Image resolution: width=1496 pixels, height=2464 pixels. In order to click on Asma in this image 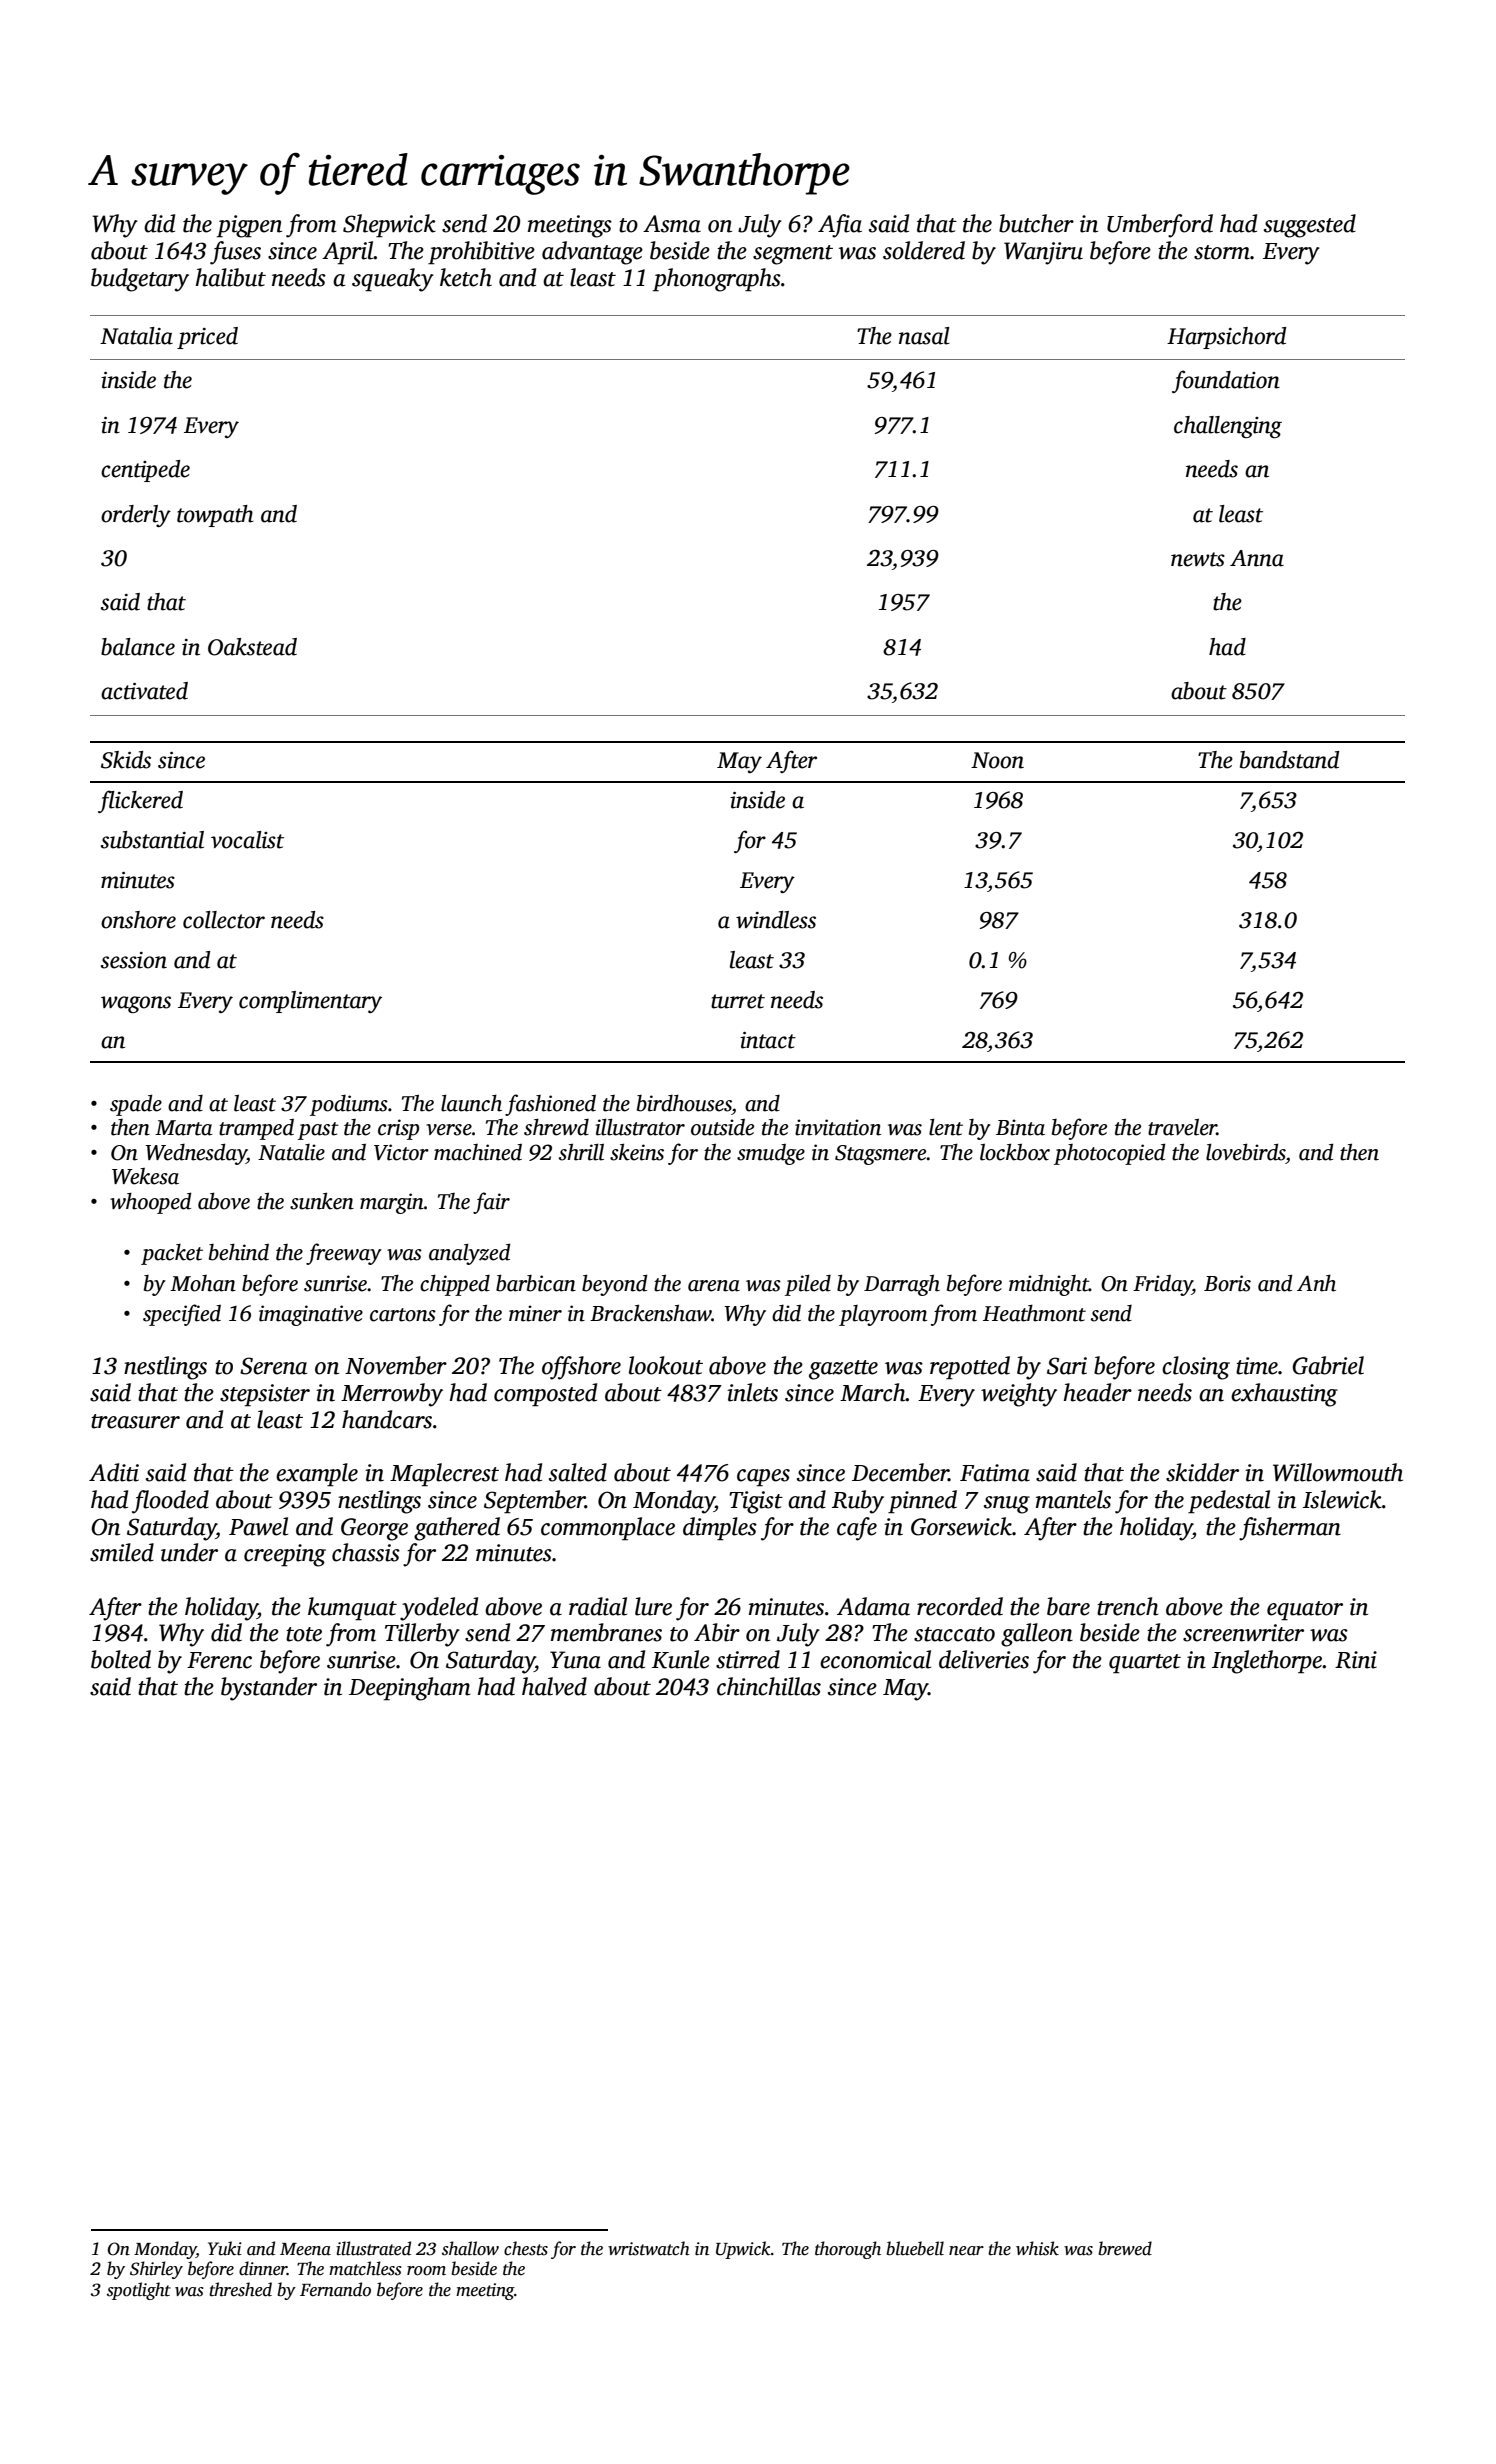, I will do `click(672, 224)`.
